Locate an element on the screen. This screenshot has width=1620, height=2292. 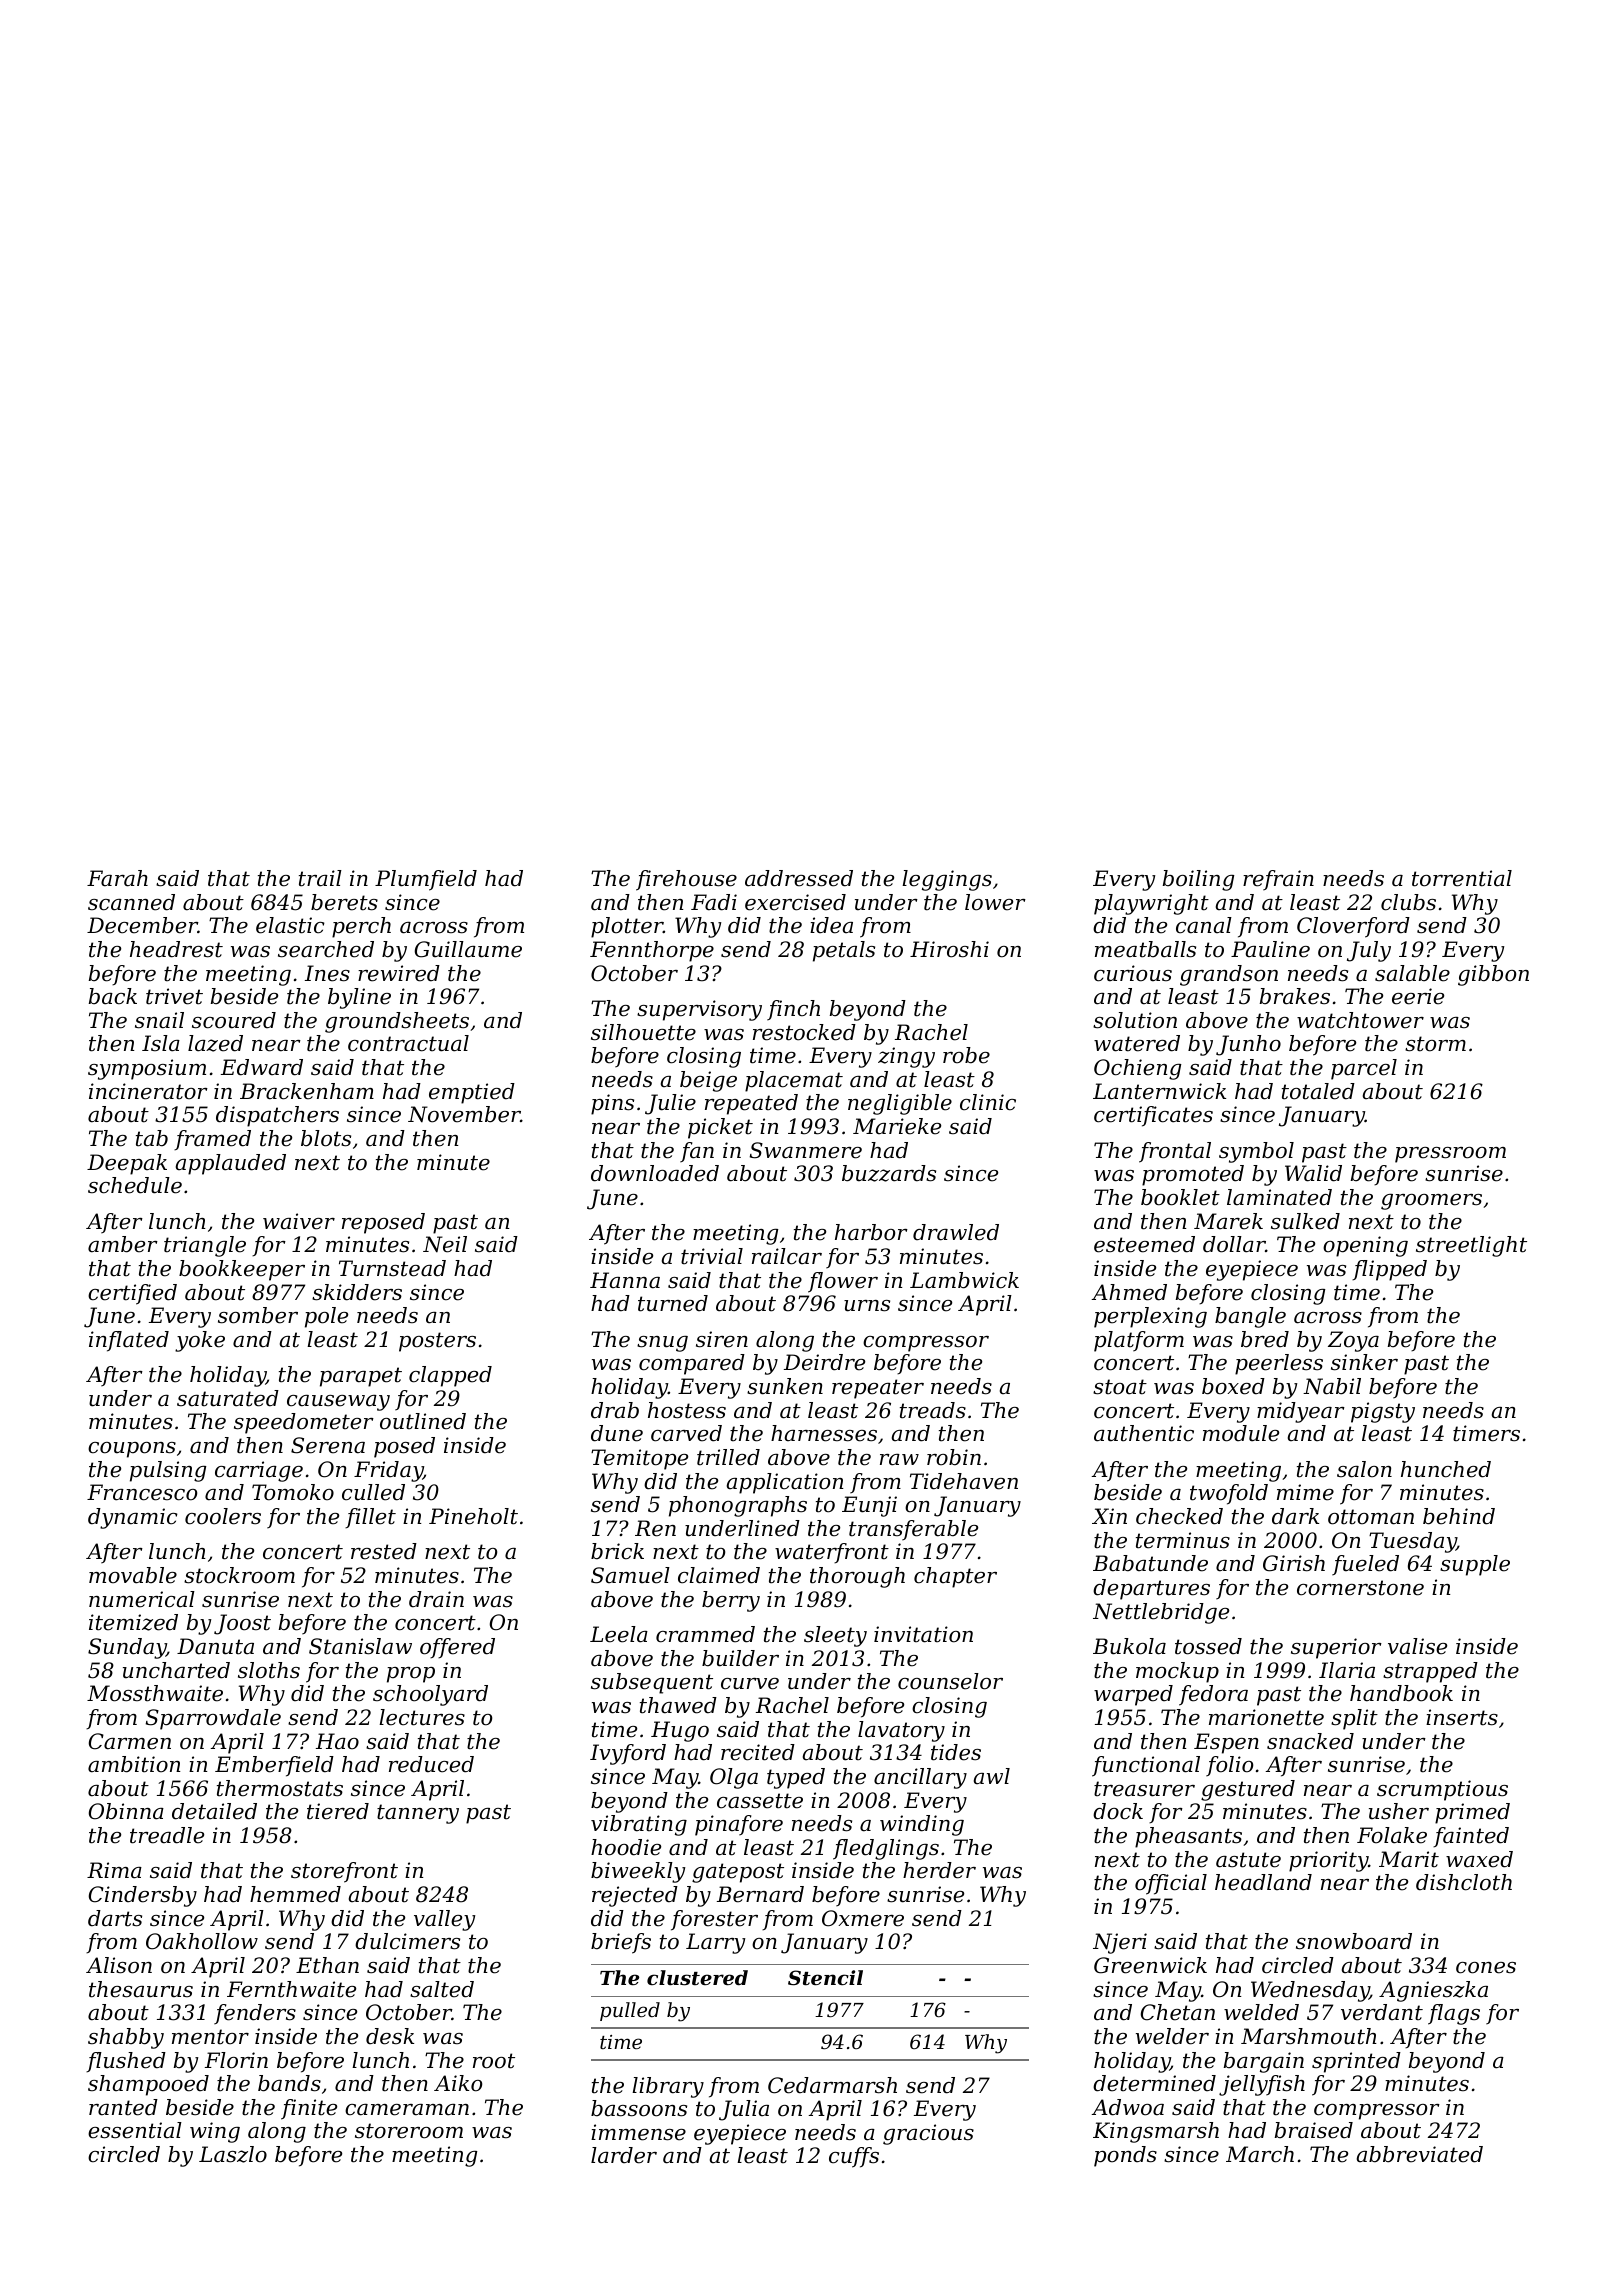
cuffs is located at coordinates (854, 2157).
